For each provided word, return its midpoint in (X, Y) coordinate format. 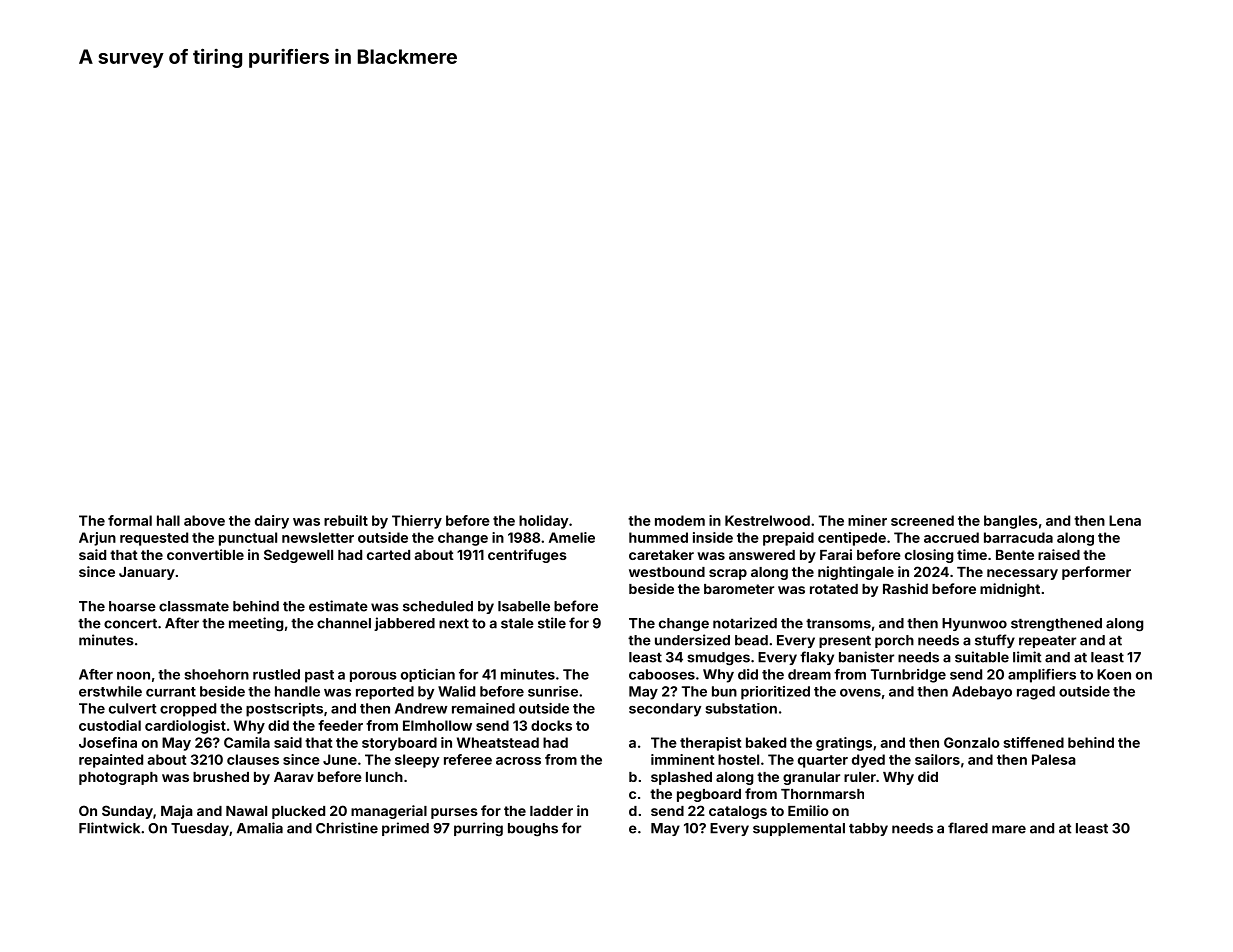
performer (1096, 573)
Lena (1125, 520)
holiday (544, 522)
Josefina (108, 742)
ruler (860, 777)
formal (130, 520)
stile (552, 623)
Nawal (246, 811)
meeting (256, 624)
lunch (384, 777)
